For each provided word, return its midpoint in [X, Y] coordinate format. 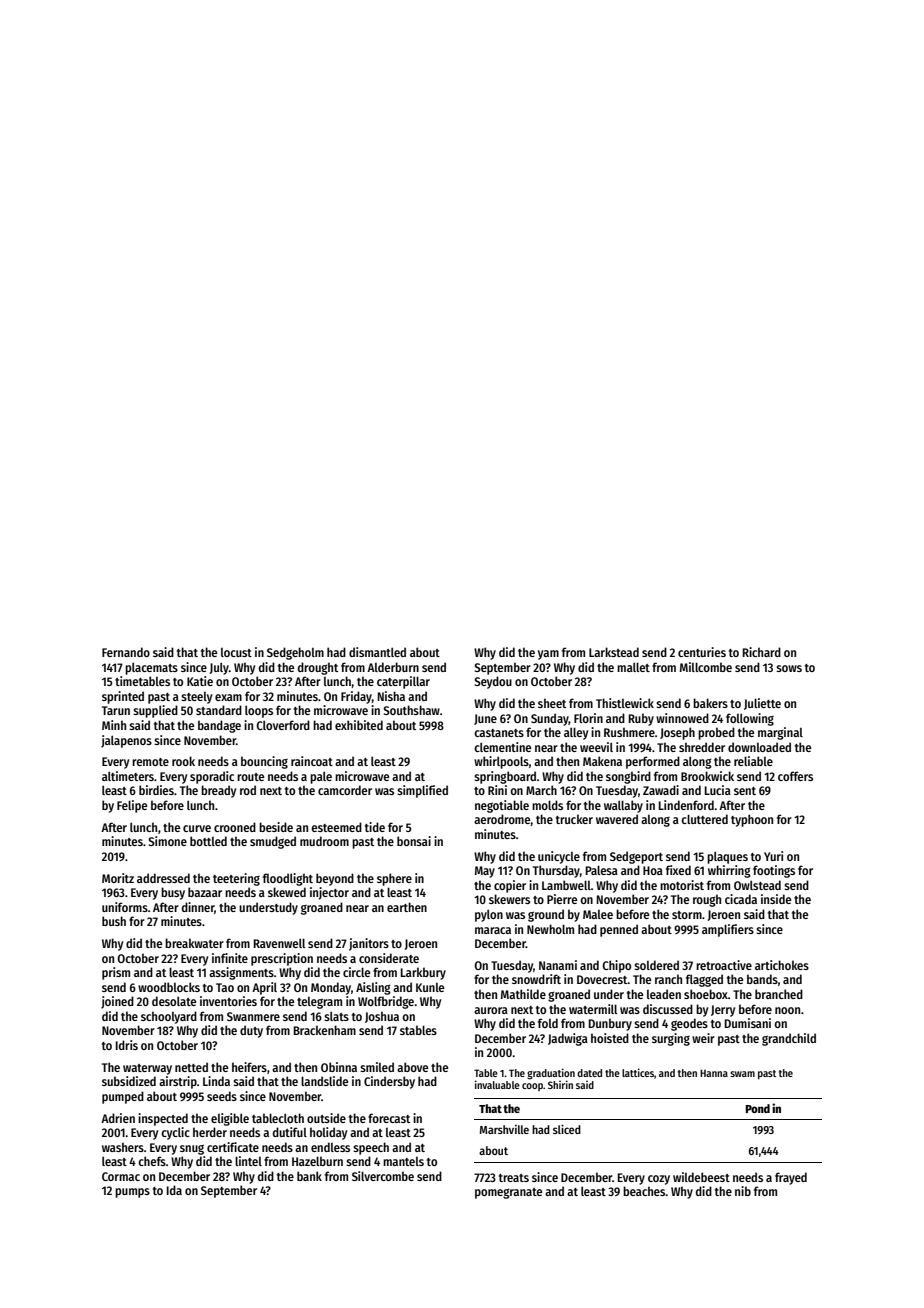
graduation [551, 1074]
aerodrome [502, 819]
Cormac [121, 1176]
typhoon [752, 820]
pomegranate [508, 1193]
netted [191, 1067]
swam [742, 1074]
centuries [702, 652]
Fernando [126, 652]
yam [548, 655]
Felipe [132, 806]
